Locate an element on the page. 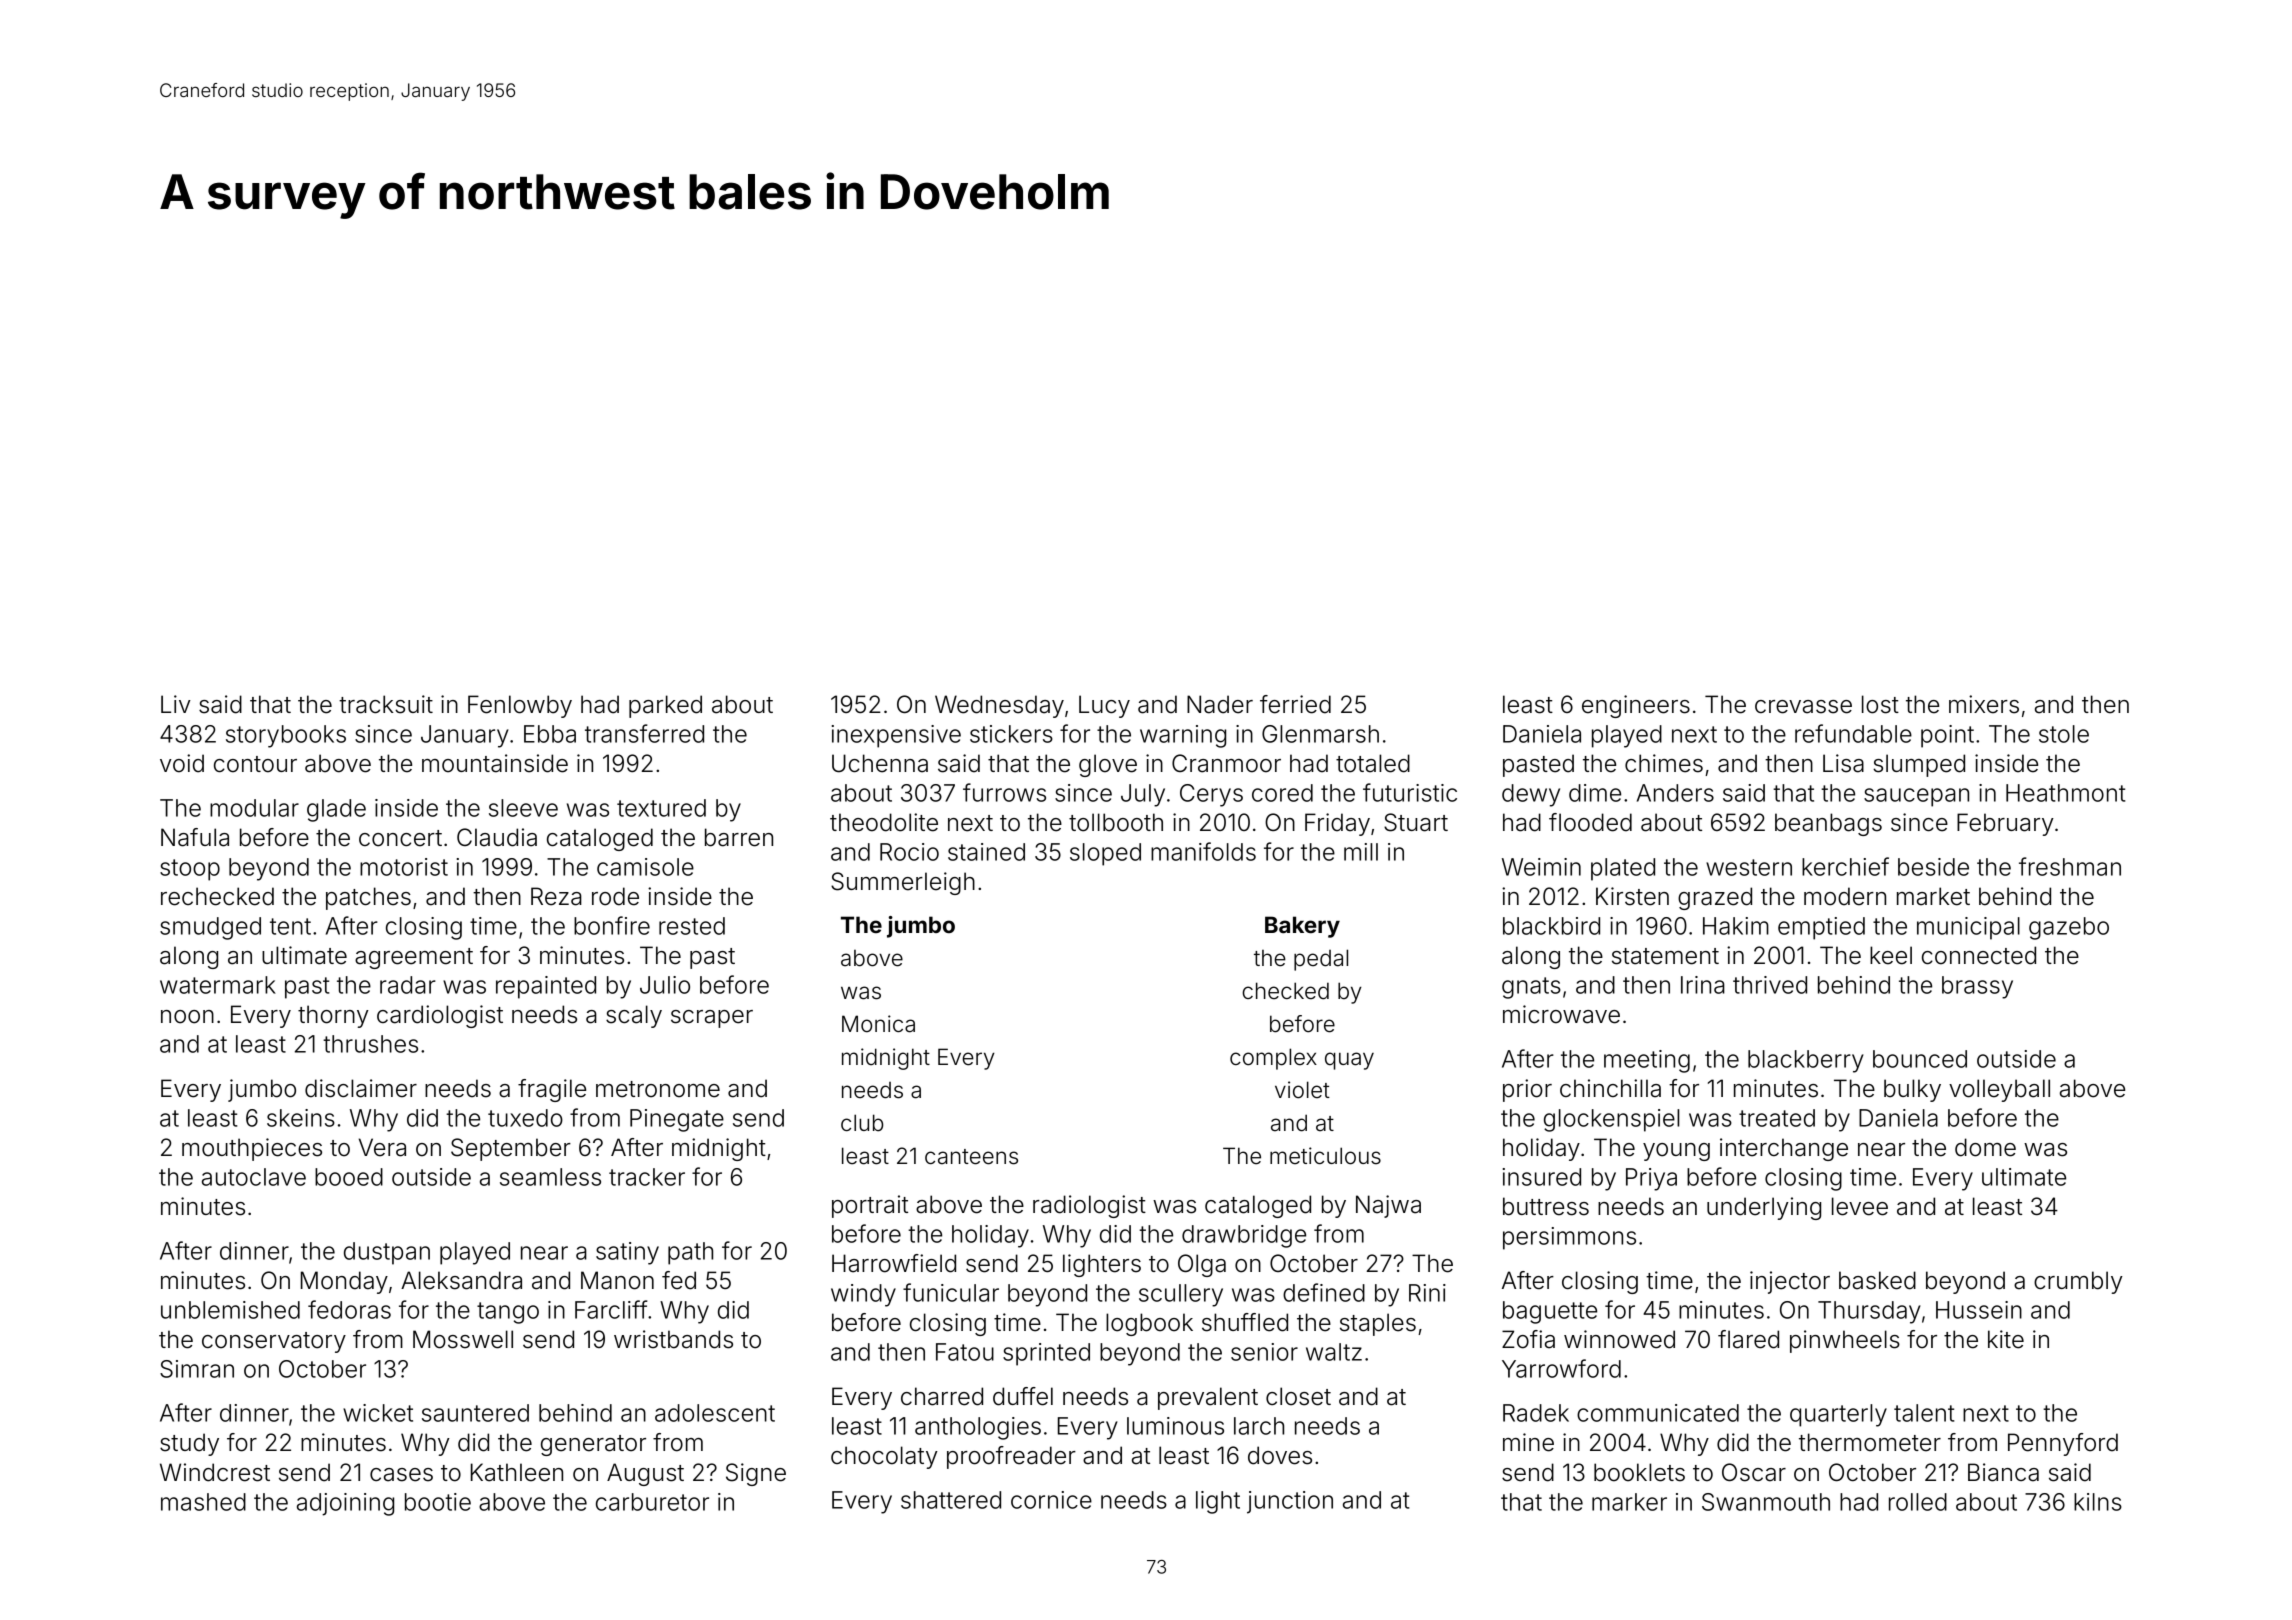  Wednesday is located at coordinates (999, 706).
